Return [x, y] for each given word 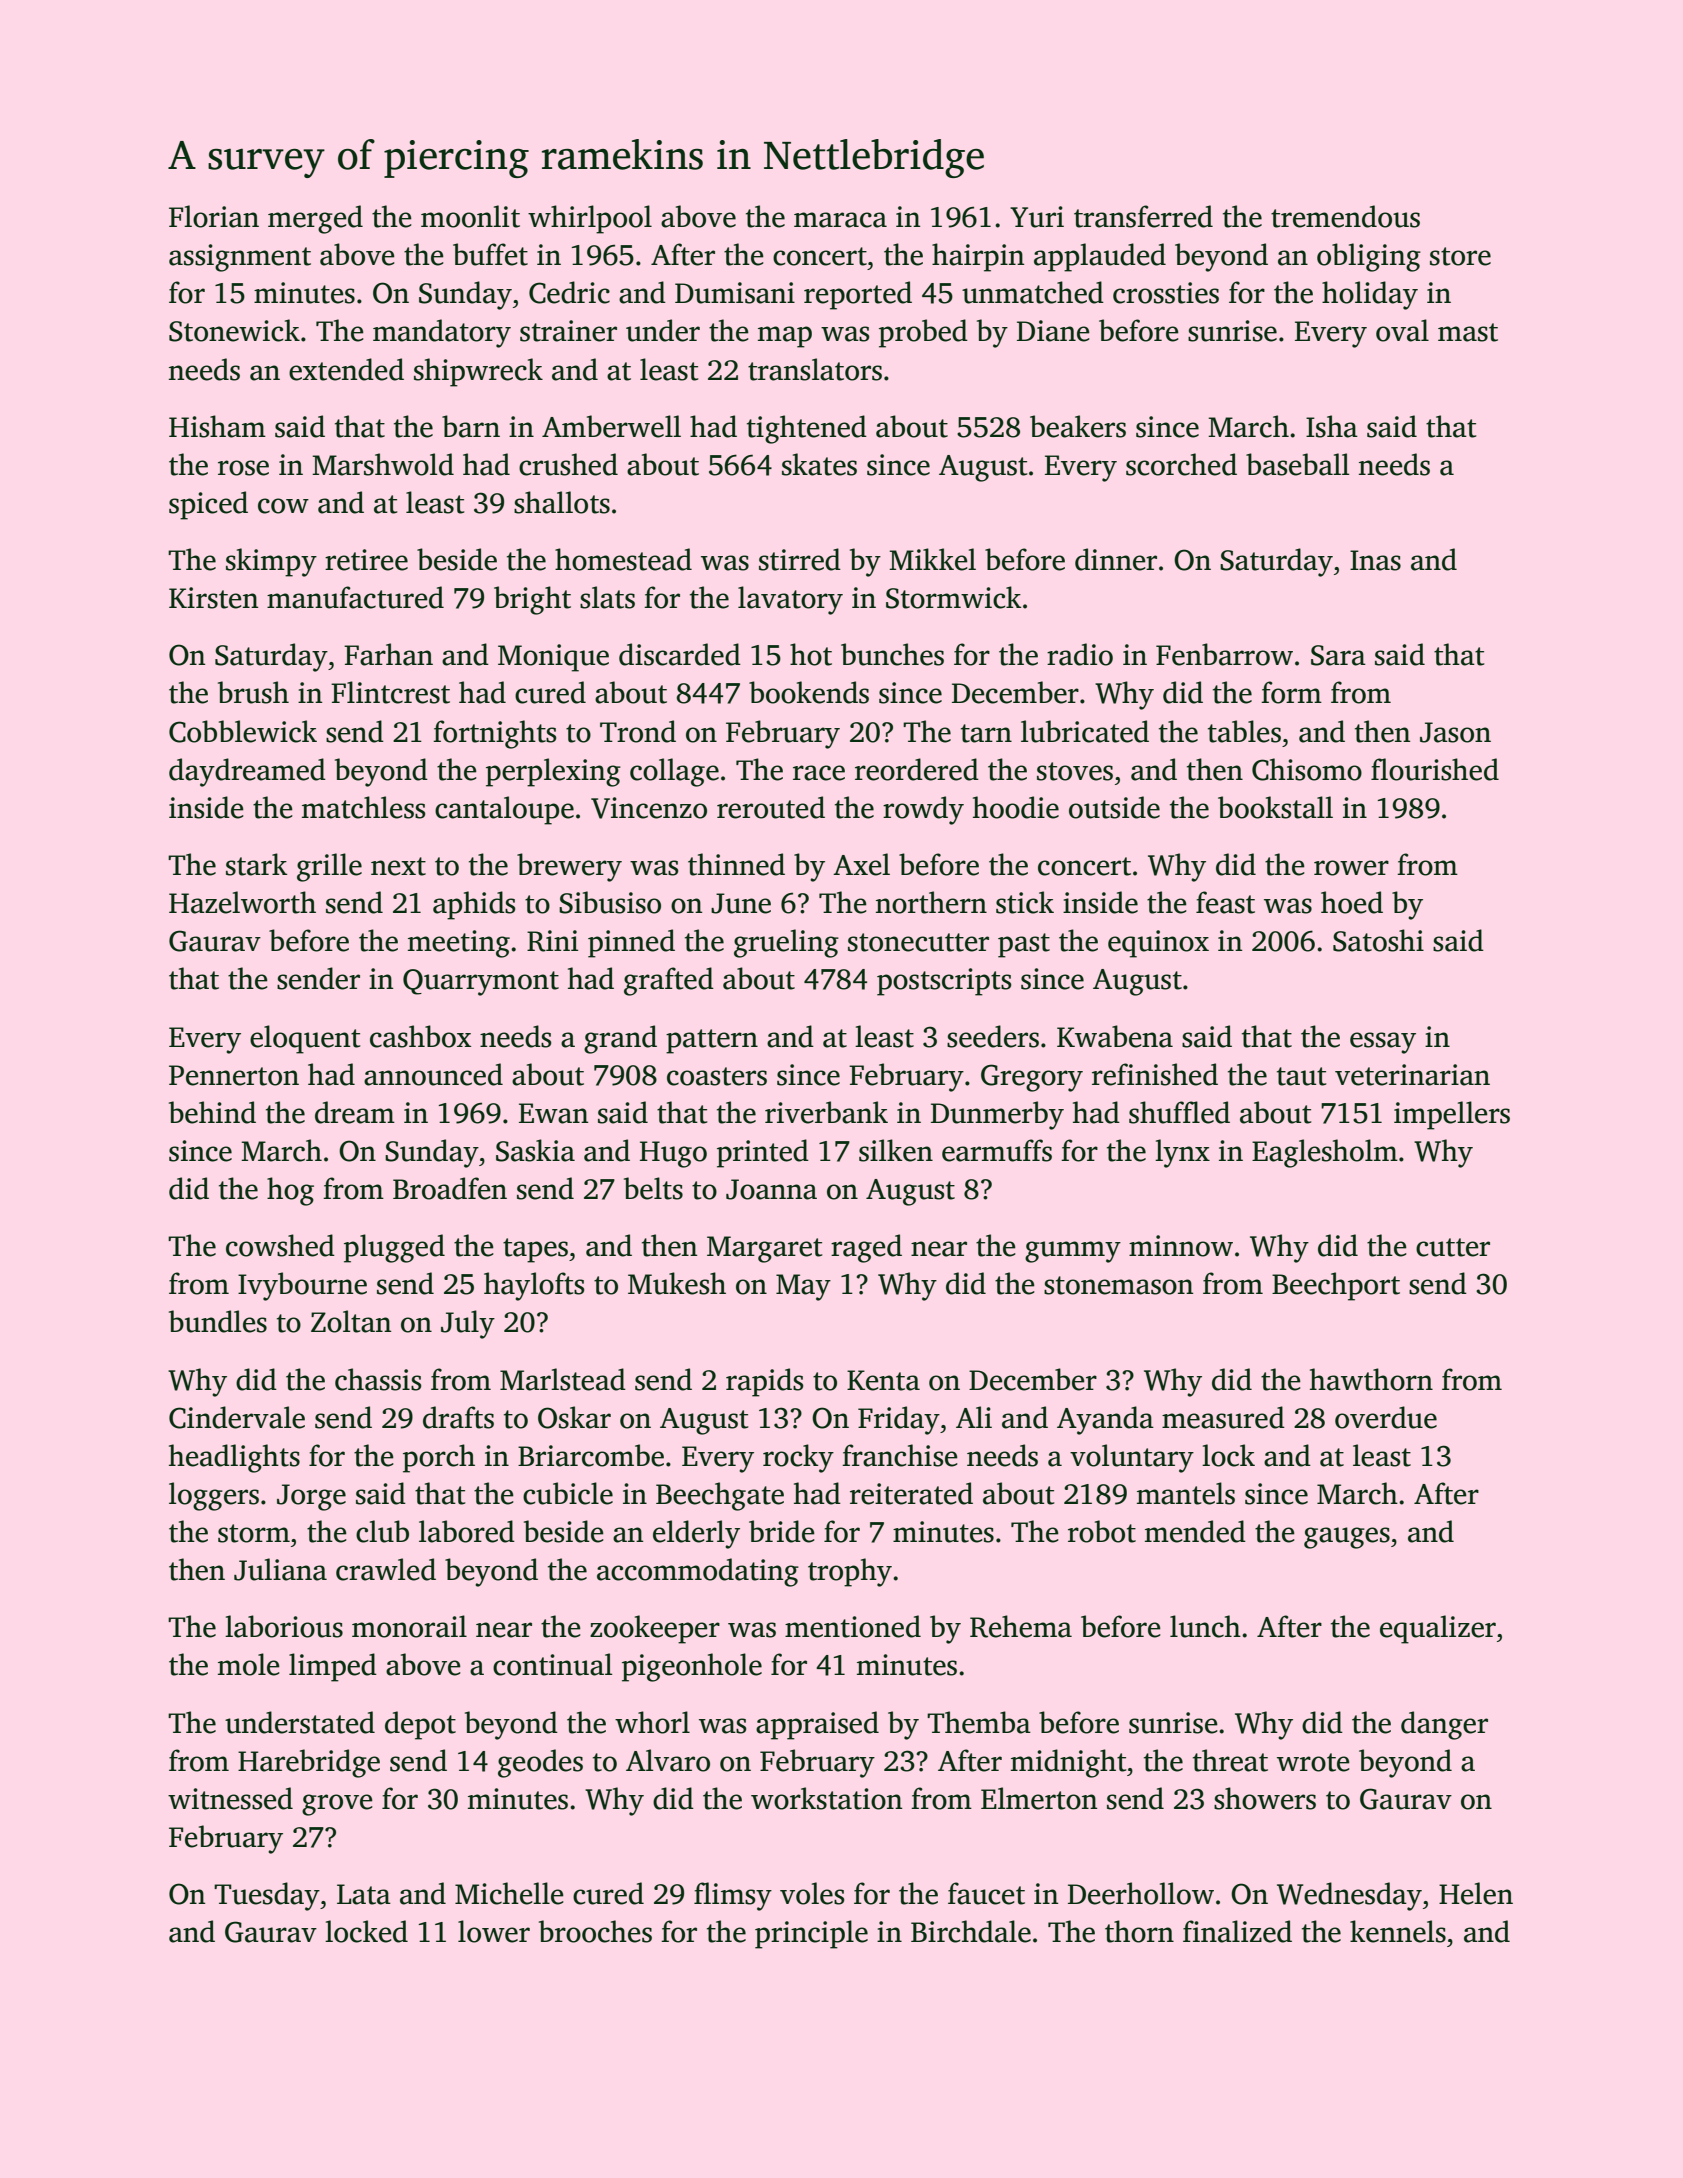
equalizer [1438, 1629]
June [741, 903]
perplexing [553, 772]
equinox [1158, 944]
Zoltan [351, 1321]
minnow [1181, 1246]
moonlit [470, 216]
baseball [1297, 464]
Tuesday [267, 1896]
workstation [826, 1798]
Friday [899, 1420]
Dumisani [735, 293]
